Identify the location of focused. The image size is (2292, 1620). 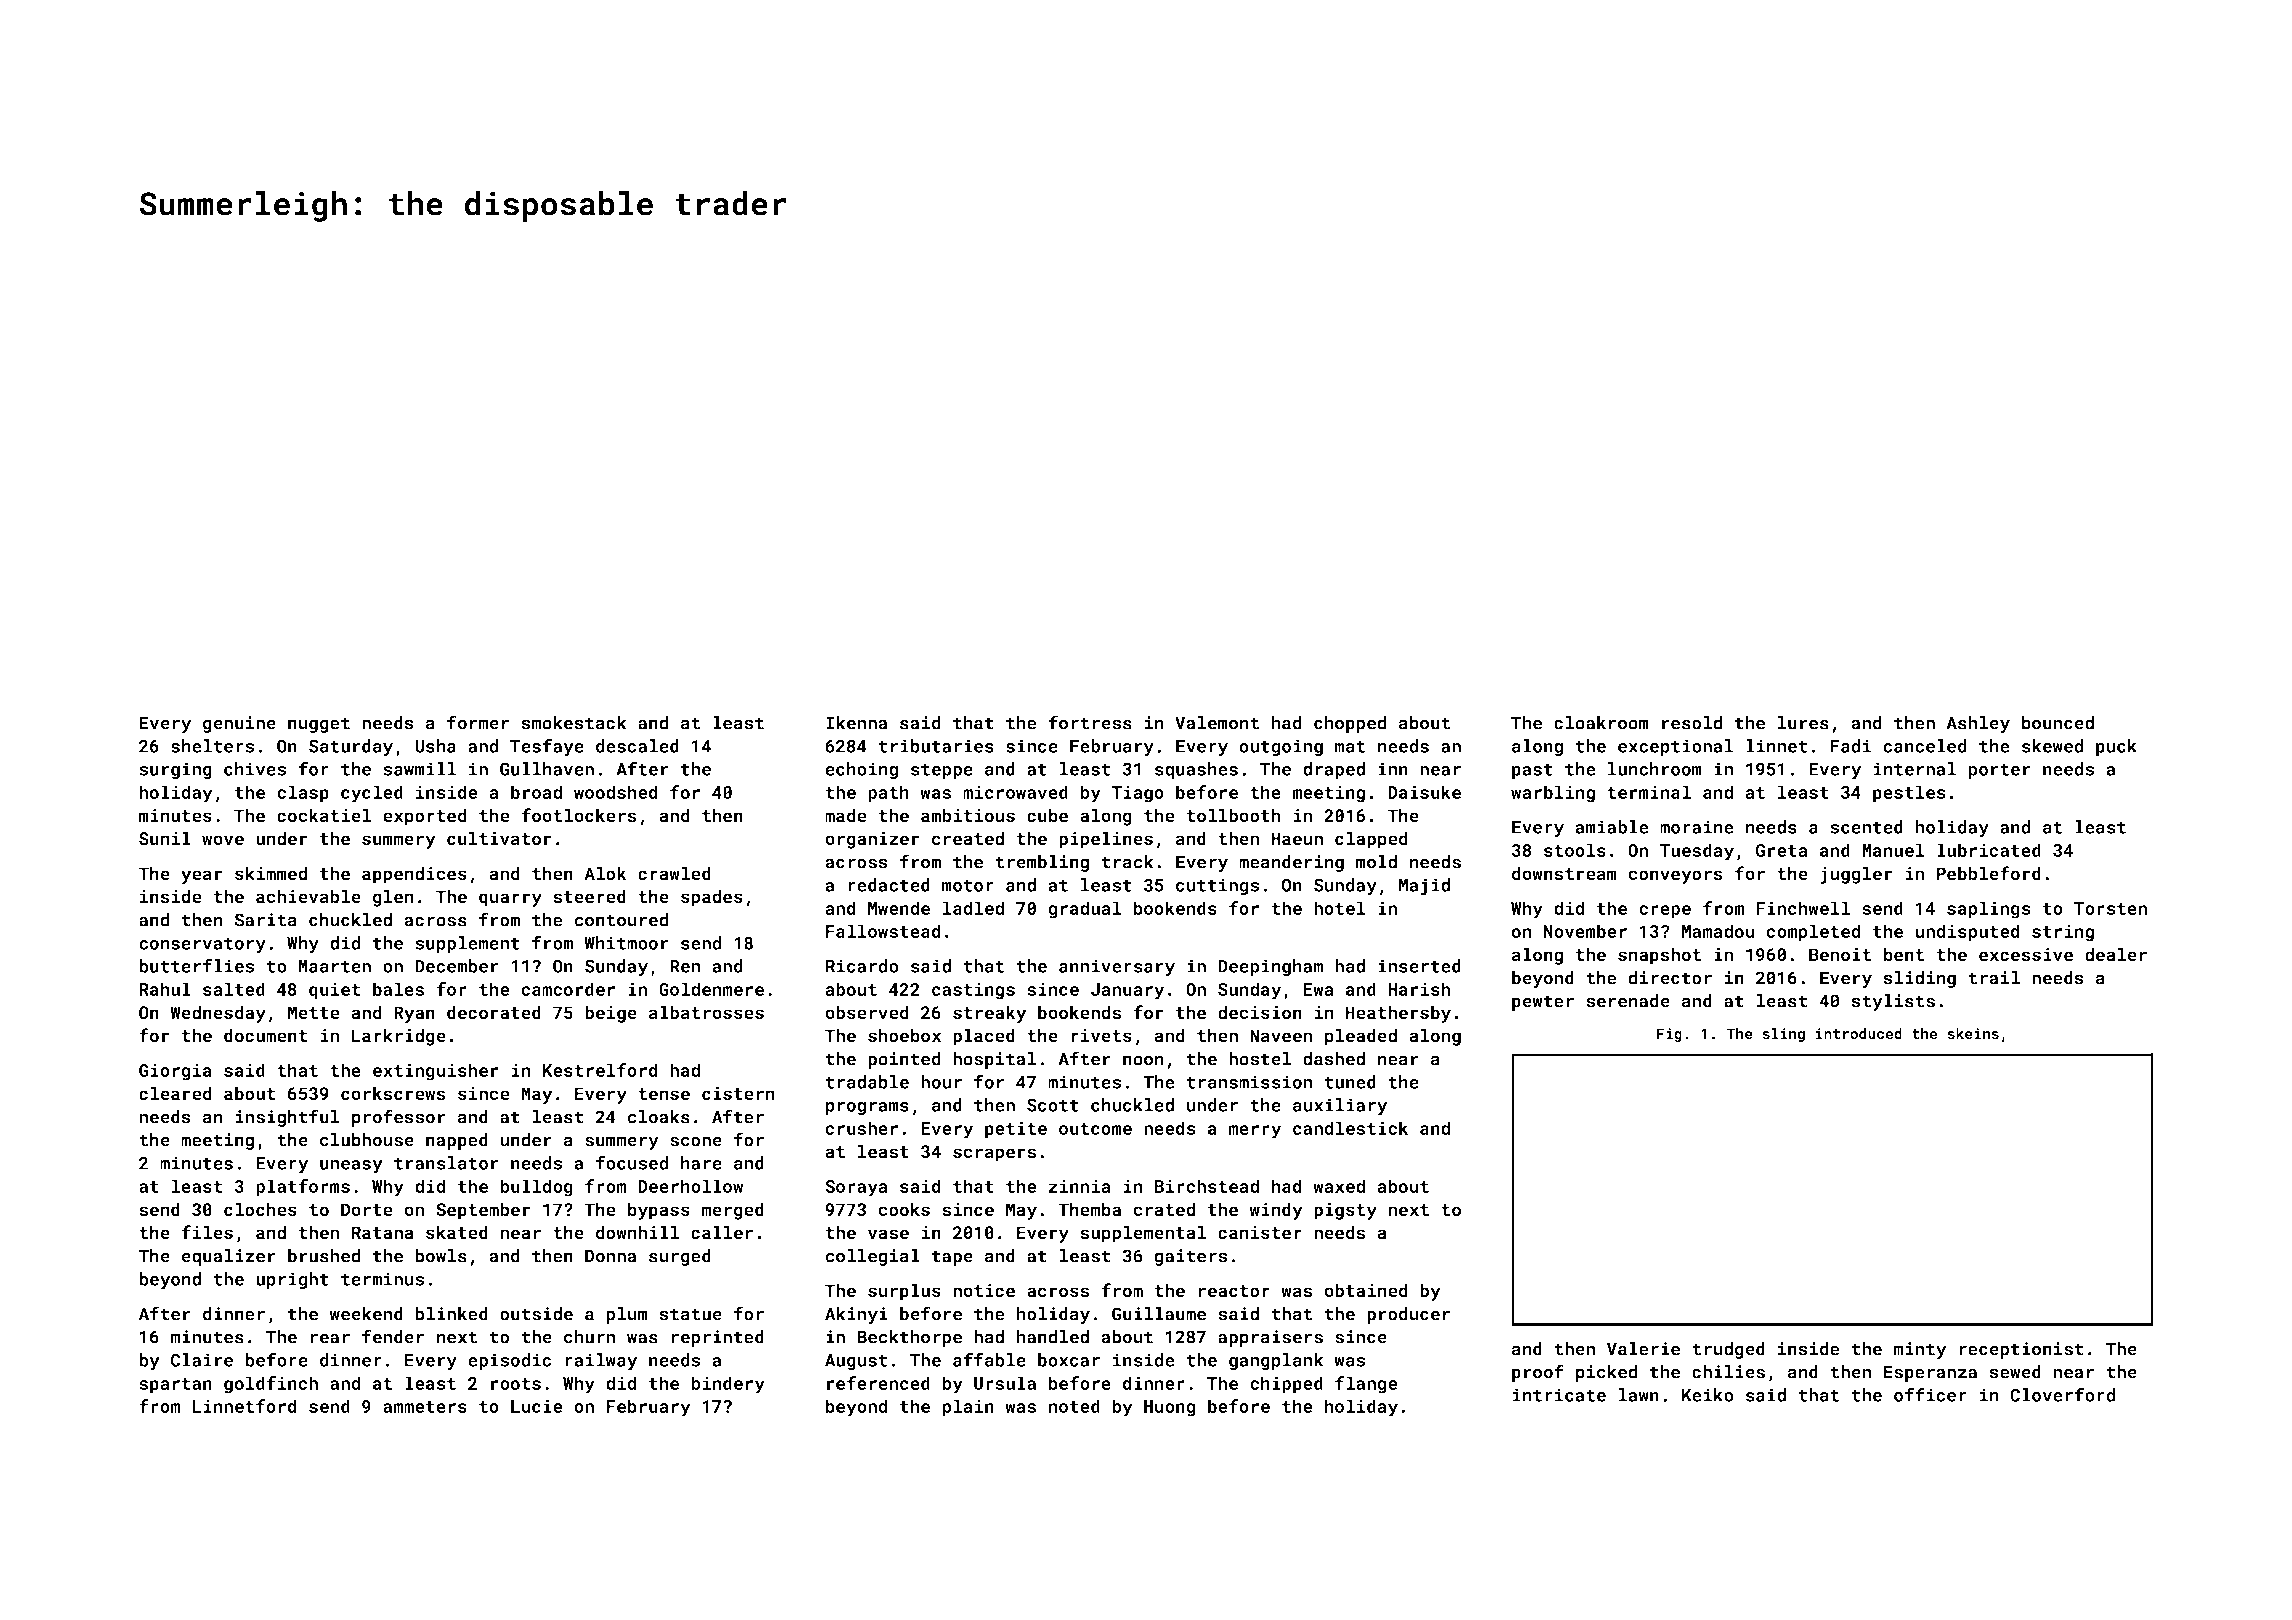
(632, 1162).
